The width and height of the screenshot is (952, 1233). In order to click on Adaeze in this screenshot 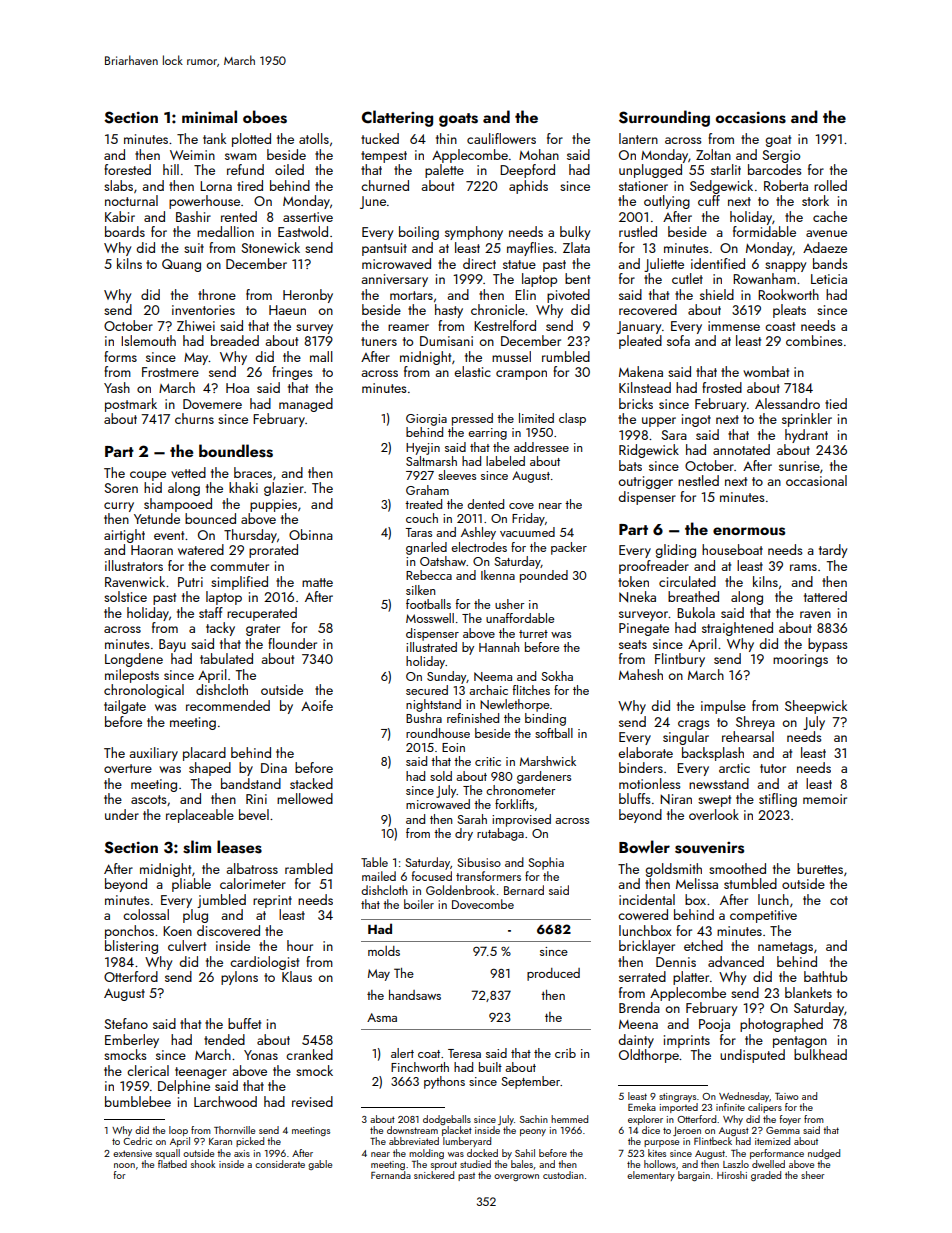, I will do `click(825, 247)`.
